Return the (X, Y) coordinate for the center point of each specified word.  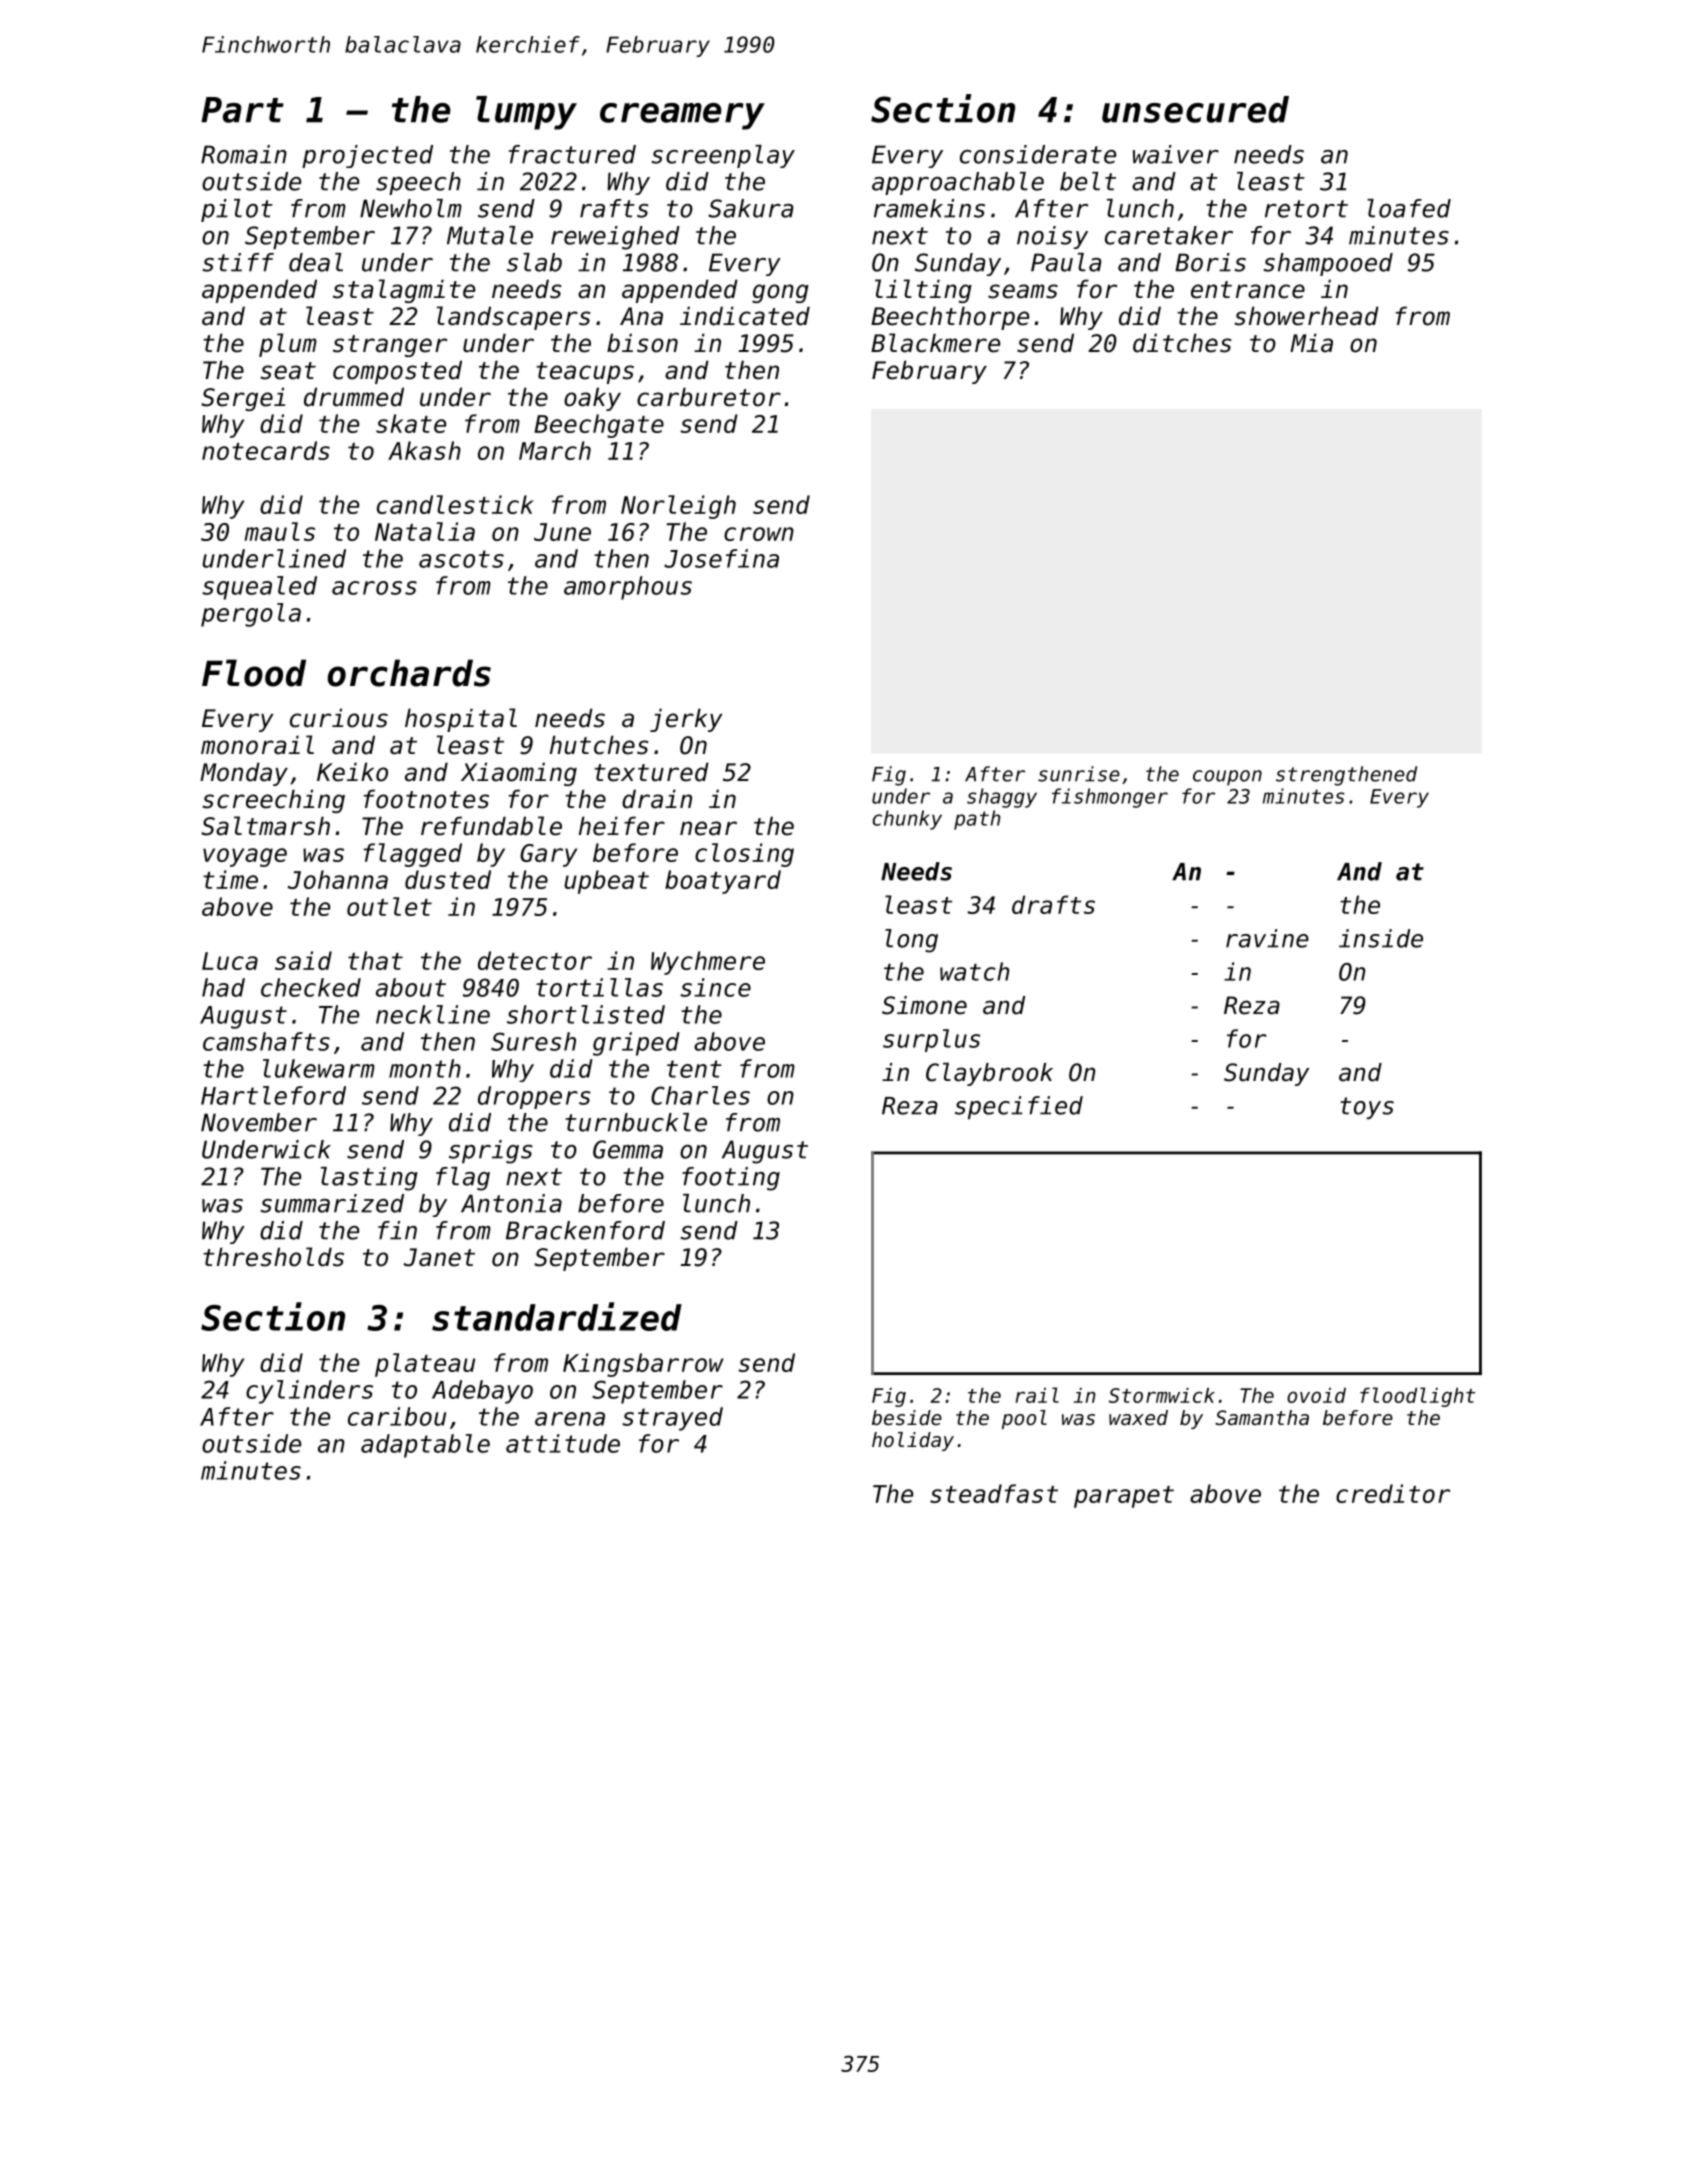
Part (242, 110)
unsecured (1195, 109)
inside (1381, 938)
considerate (1038, 154)
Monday (244, 774)
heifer (622, 826)
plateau (425, 1365)
